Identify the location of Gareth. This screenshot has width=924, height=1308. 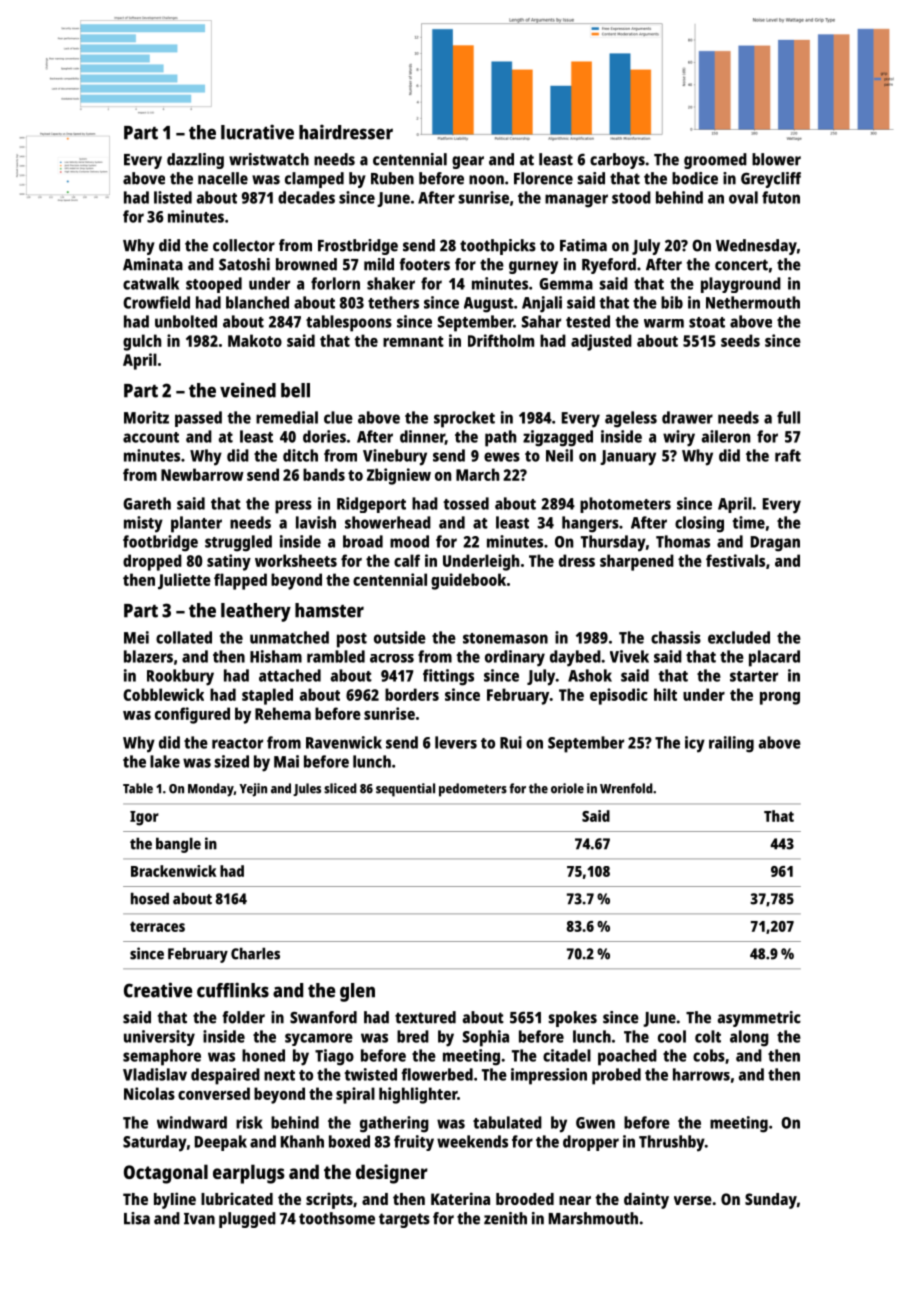
(147, 503).
